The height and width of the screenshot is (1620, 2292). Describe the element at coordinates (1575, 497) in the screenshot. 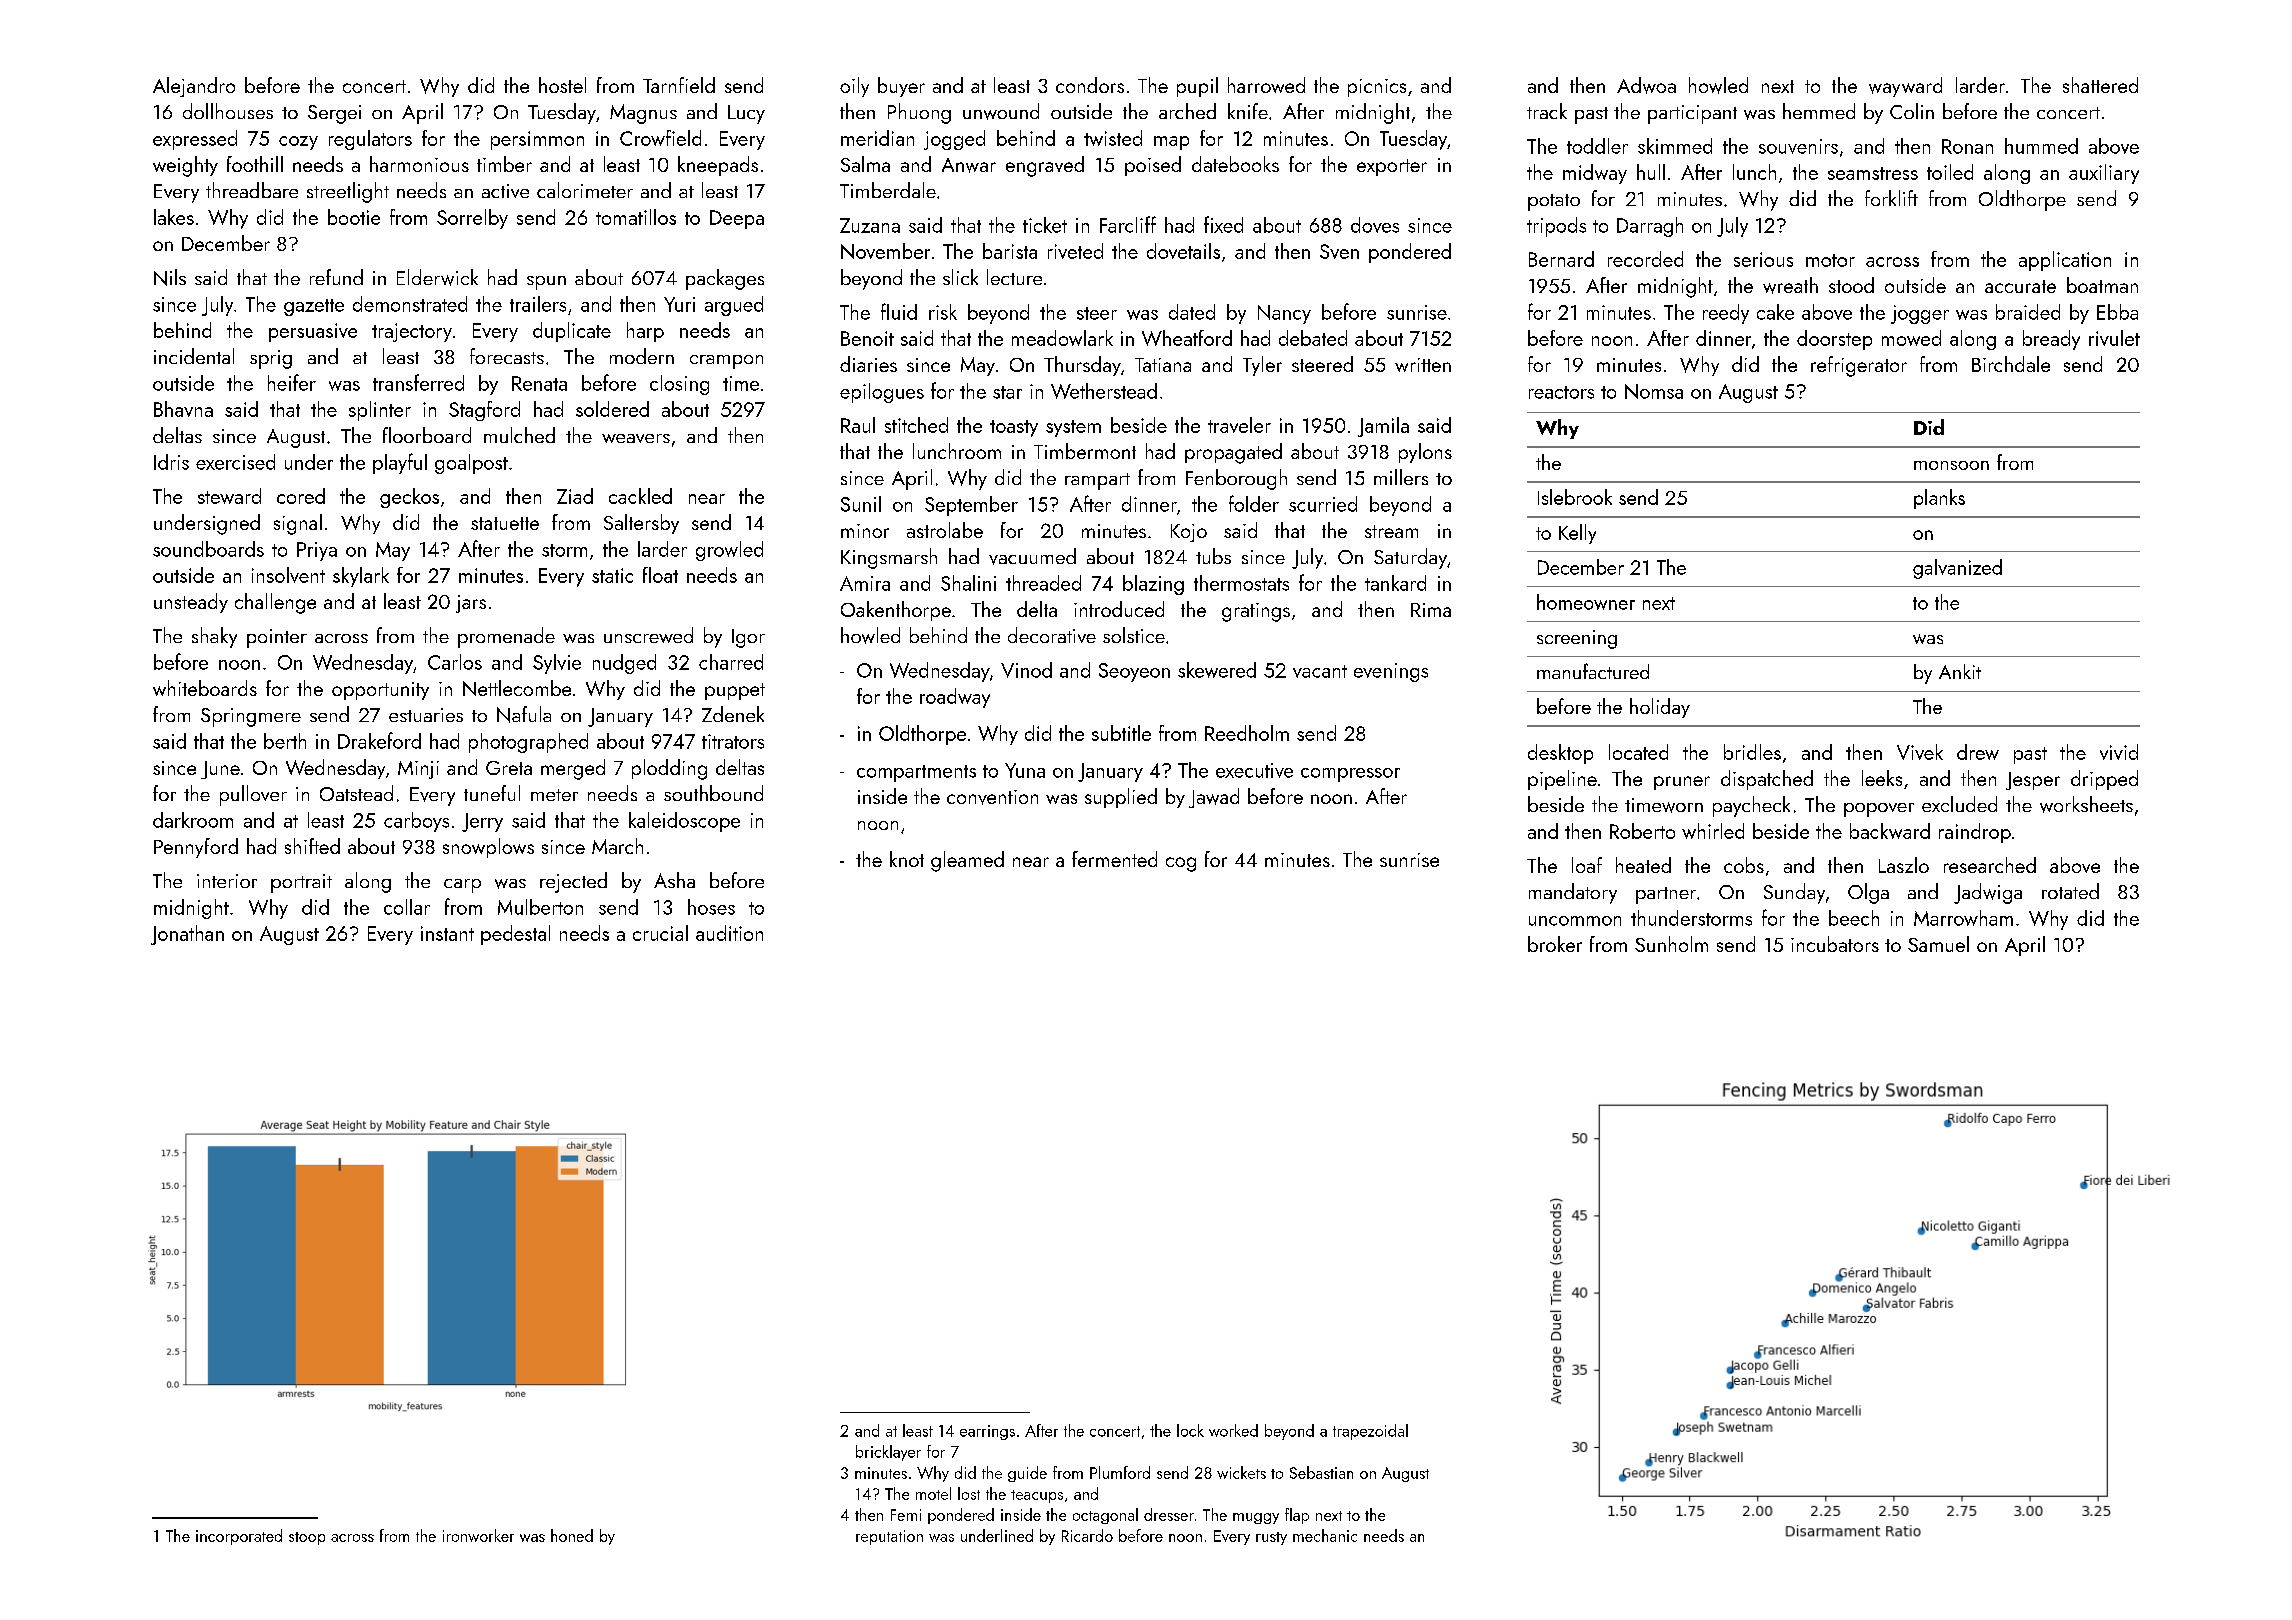

I see `Islebrook` at that location.
